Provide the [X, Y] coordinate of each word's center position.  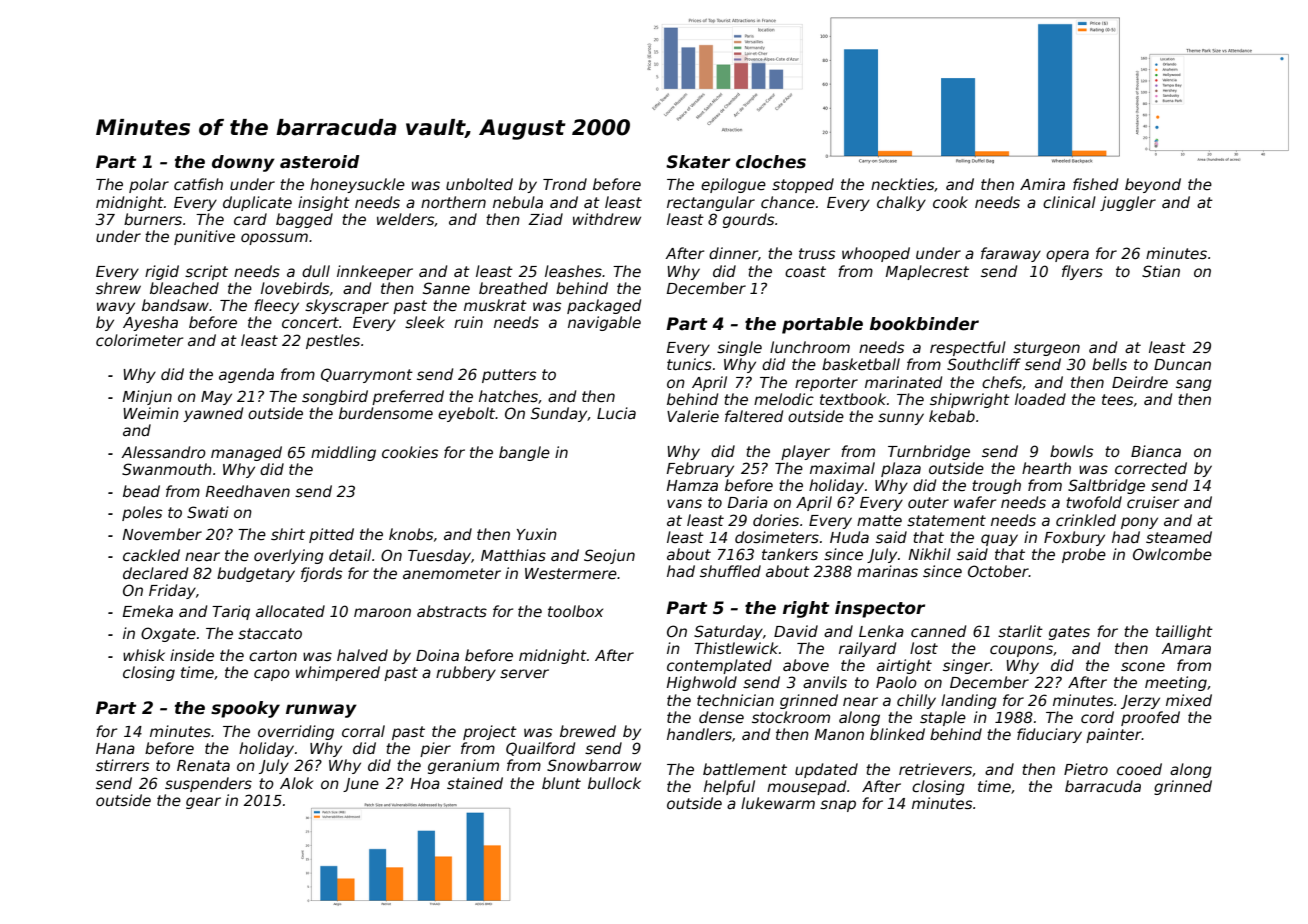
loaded [1040, 399]
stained [475, 783]
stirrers [122, 765]
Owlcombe [1172, 554]
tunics [689, 364]
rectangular [711, 203]
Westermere [571, 573]
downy [243, 163]
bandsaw [175, 305]
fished [1095, 184]
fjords [321, 574]
